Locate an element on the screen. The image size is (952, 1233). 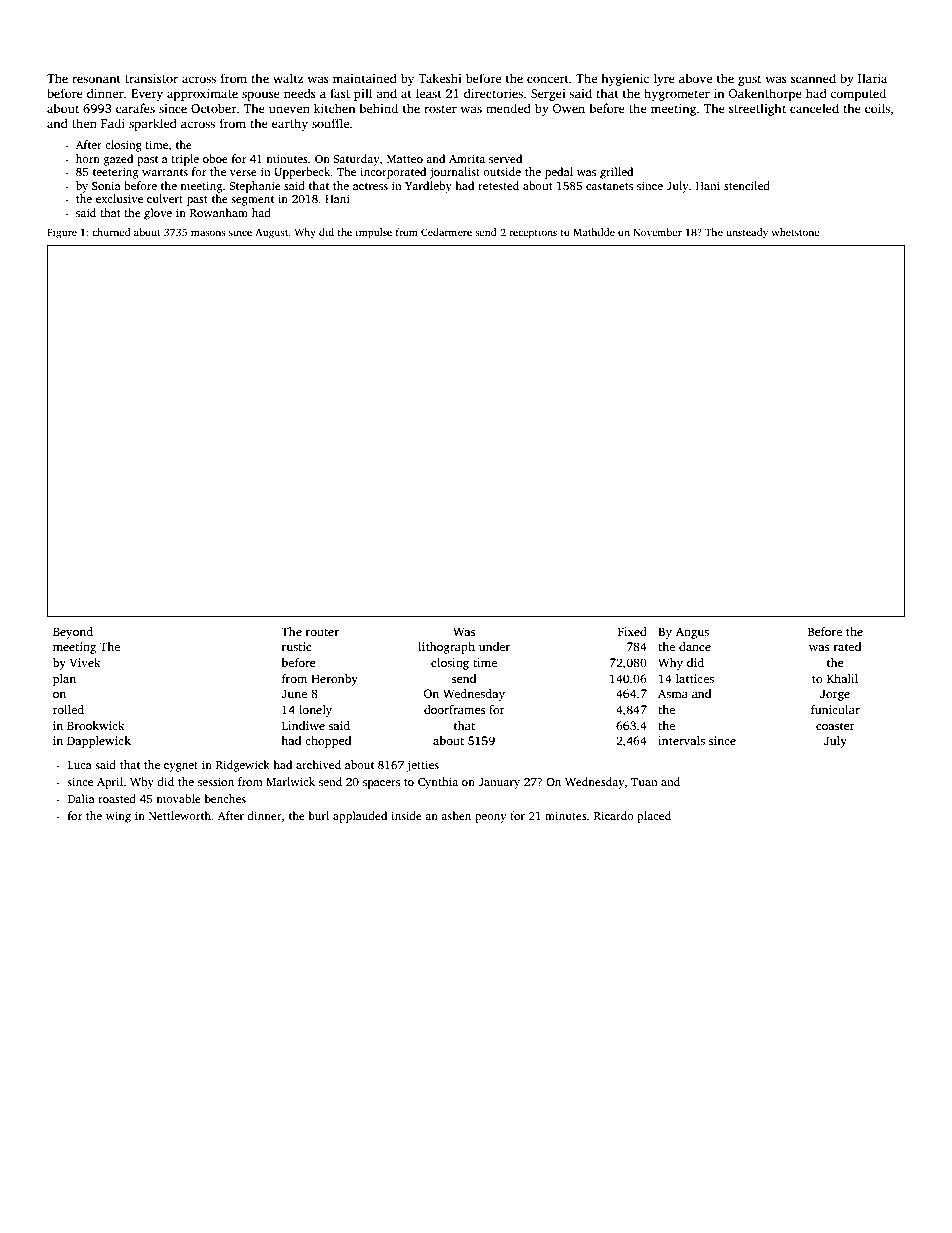
whetstone is located at coordinates (795, 232).
